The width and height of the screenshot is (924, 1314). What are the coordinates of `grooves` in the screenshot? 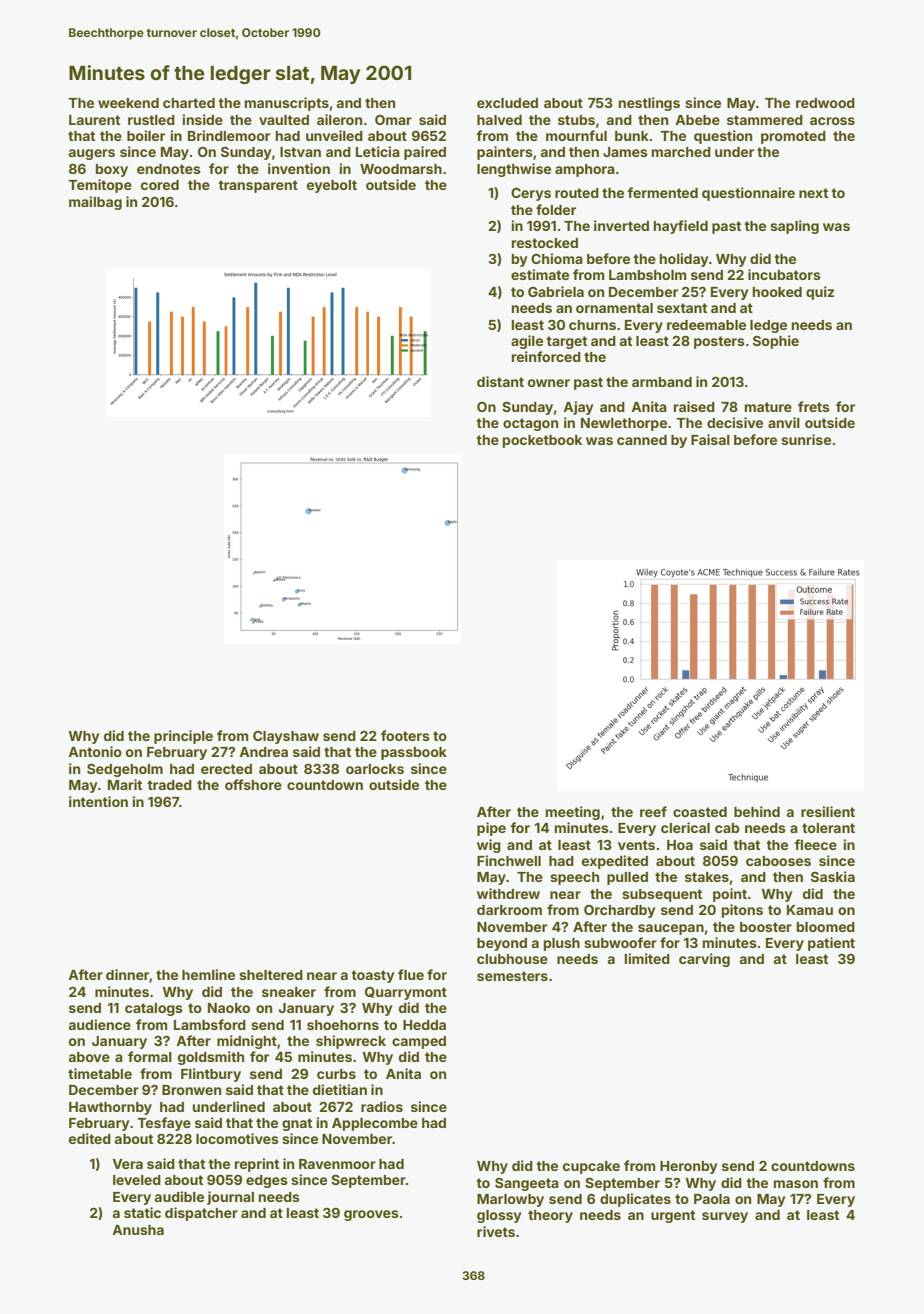 It's located at (371, 1215).
